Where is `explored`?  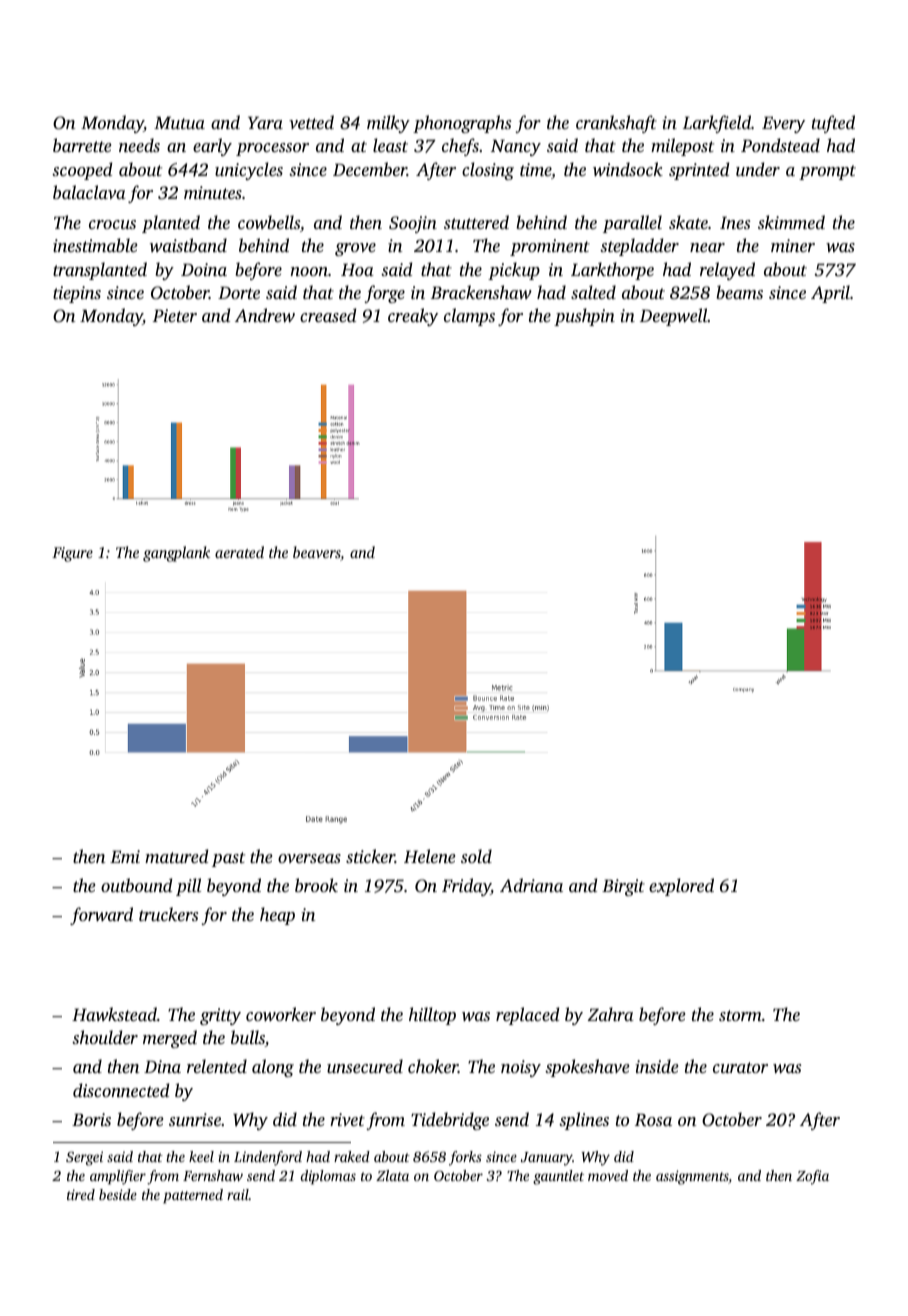 explored is located at coordinates (681, 887).
